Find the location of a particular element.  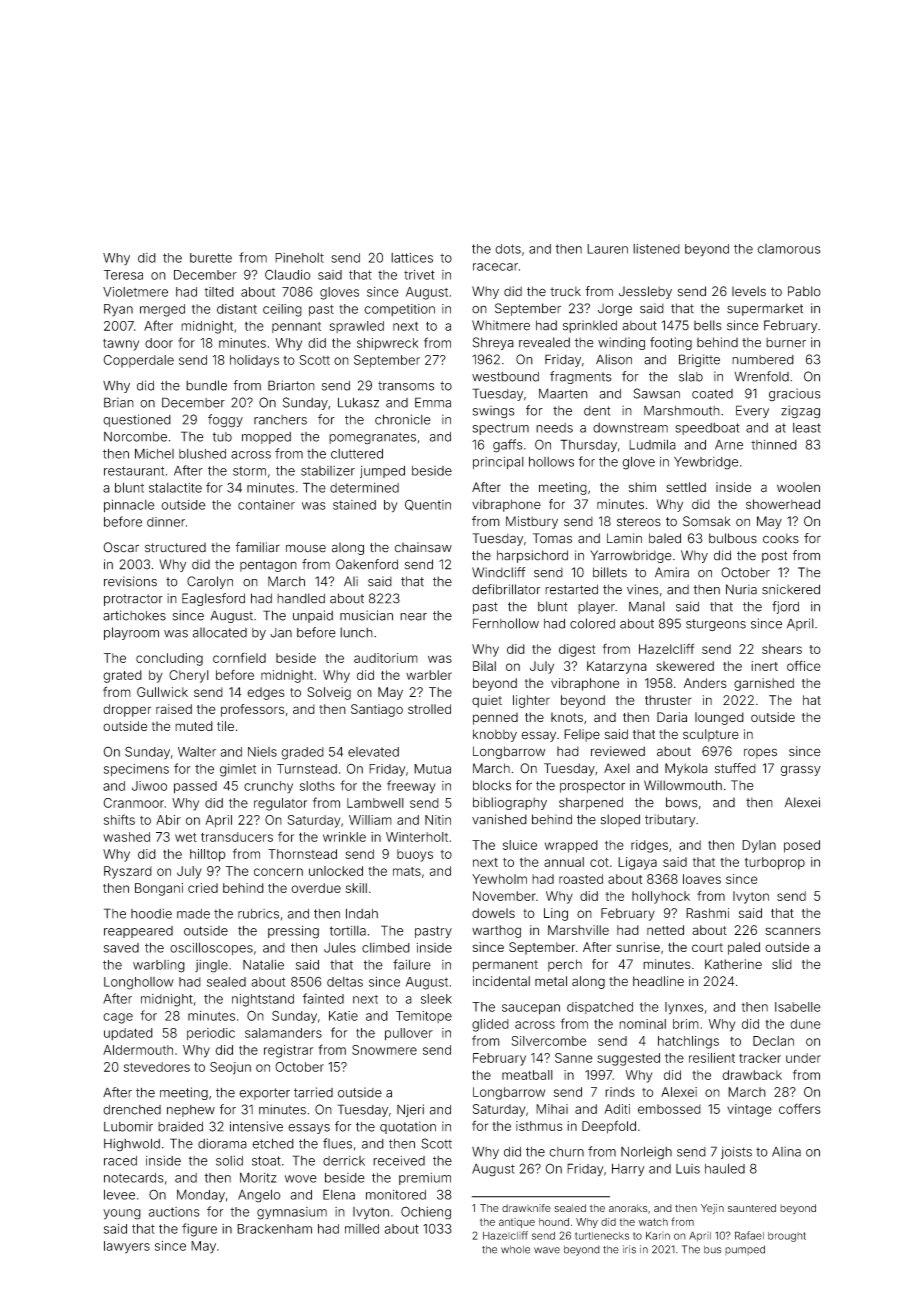

strolled is located at coordinates (429, 709).
